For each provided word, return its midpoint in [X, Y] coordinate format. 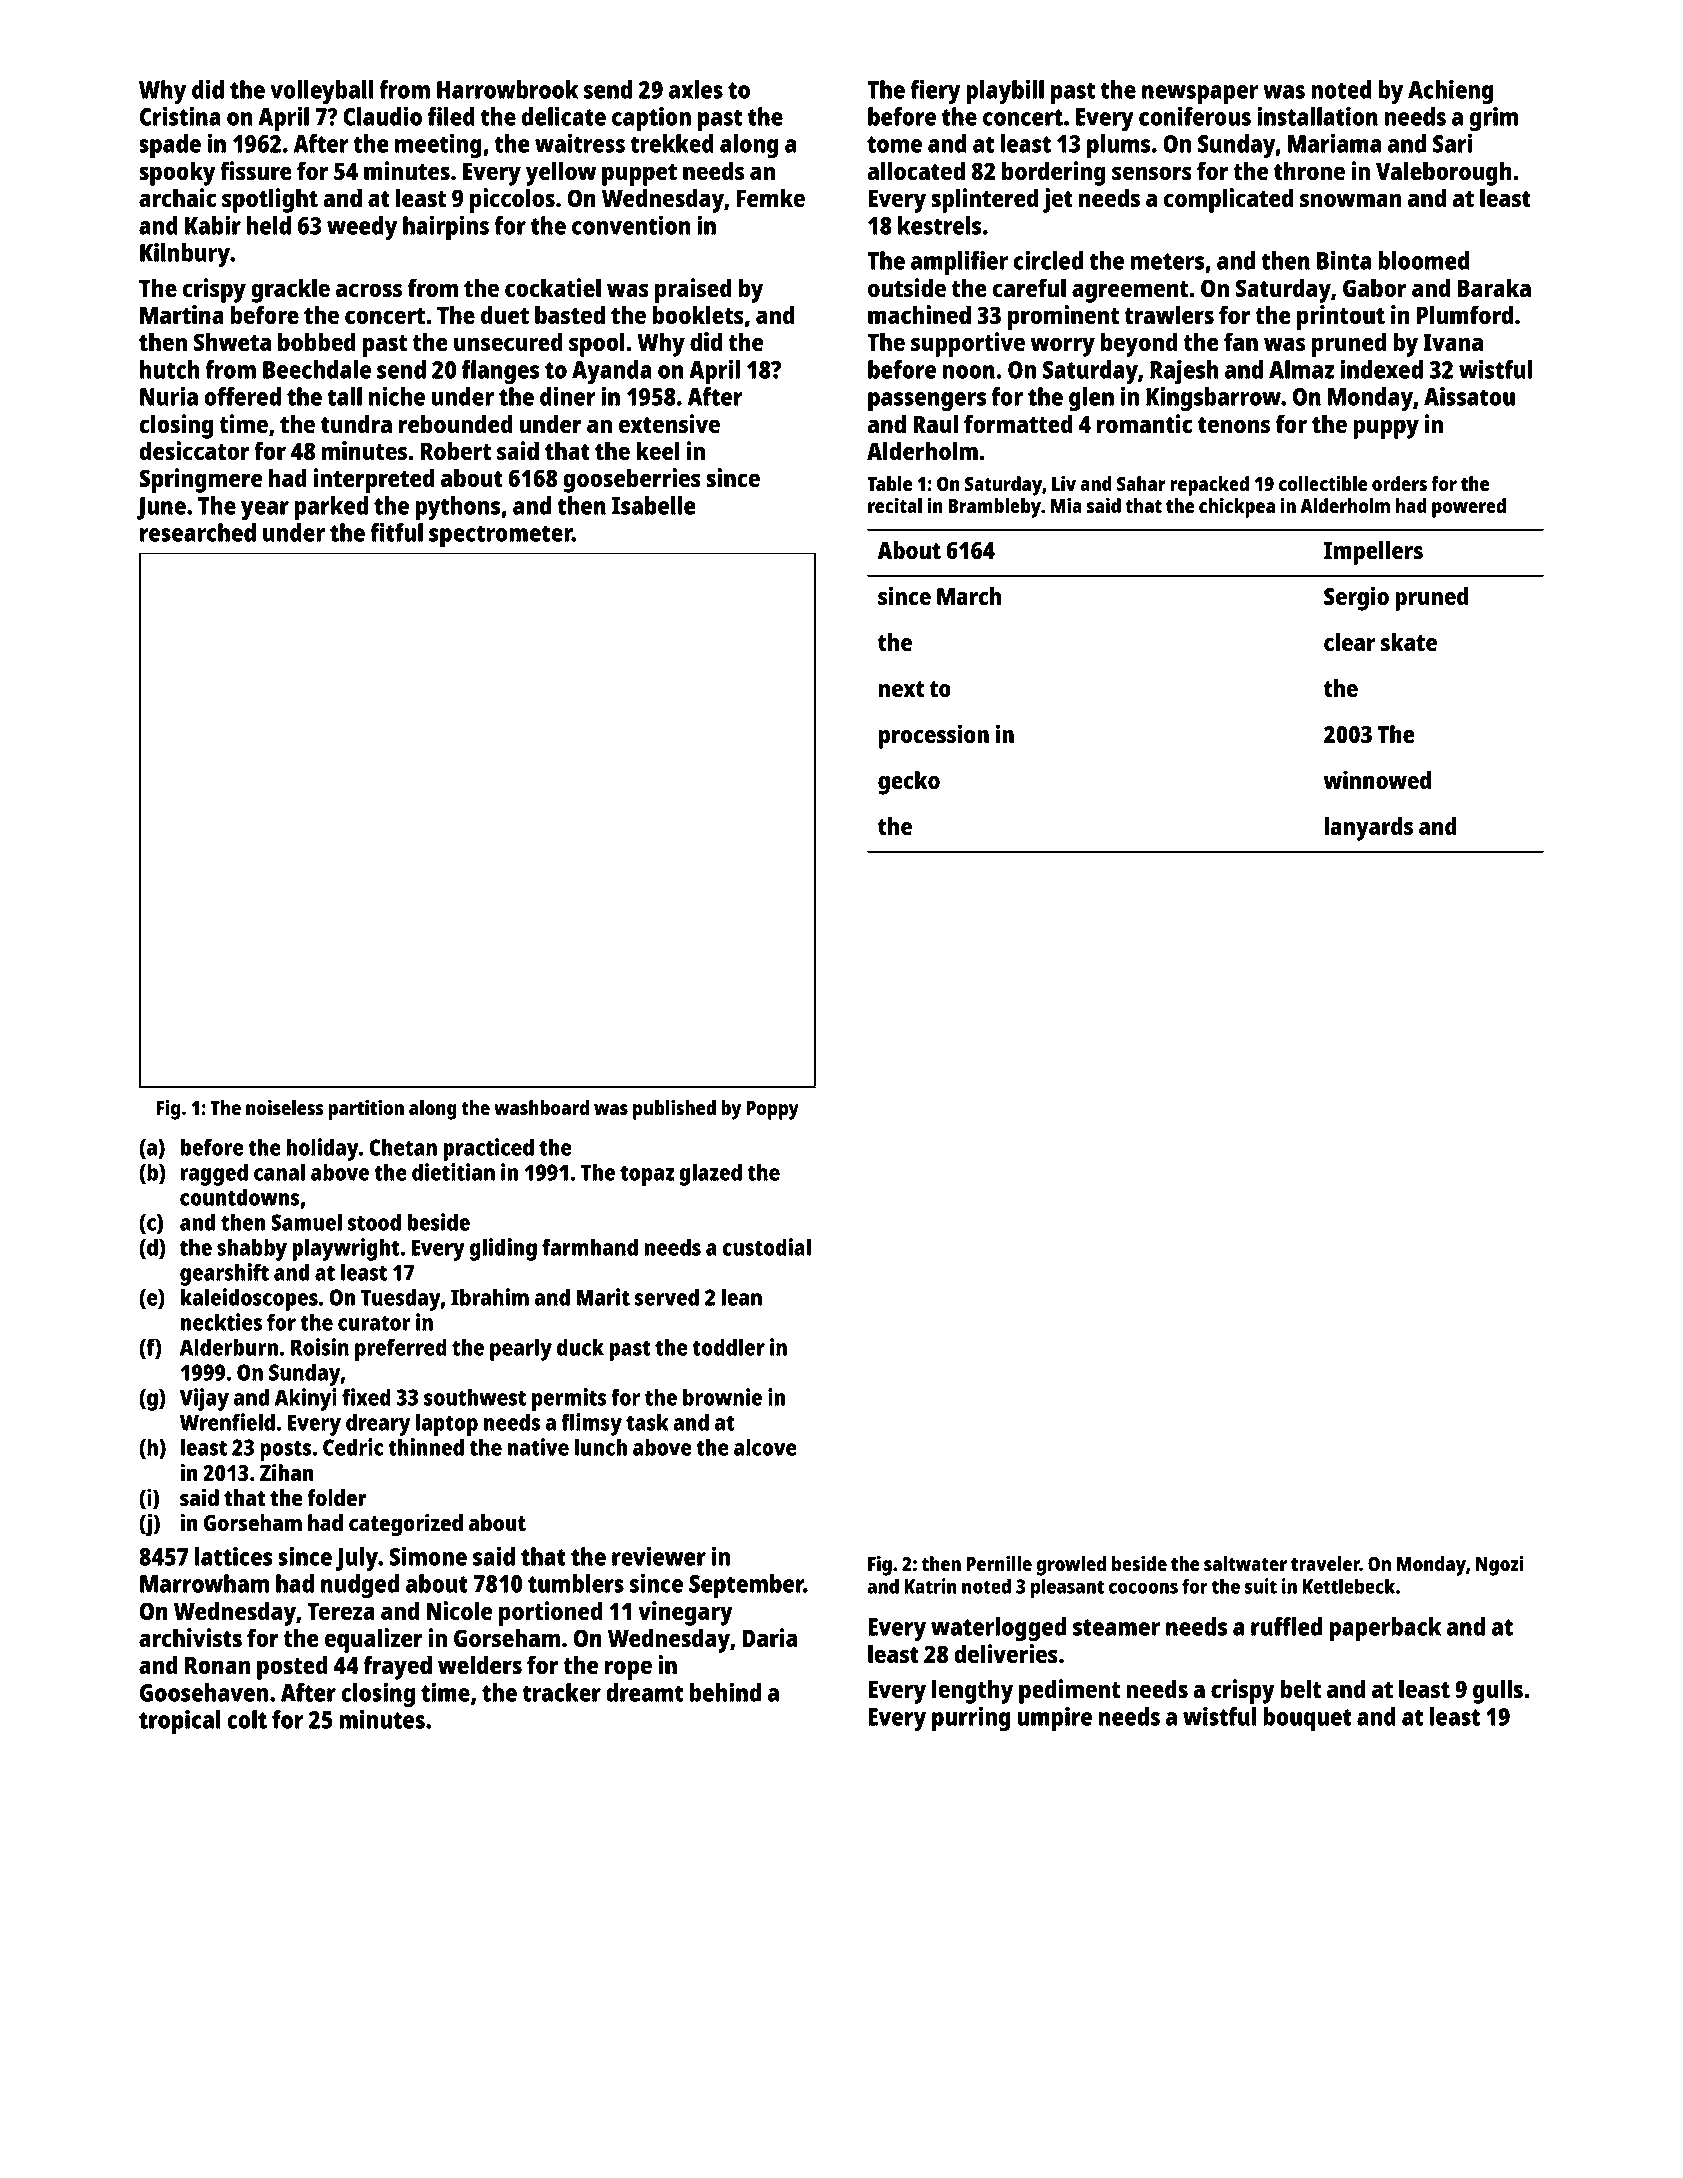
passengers [927, 401]
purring [971, 1718]
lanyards [1368, 829]
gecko [909, 783]
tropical [180, 1721]
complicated [1228, 200]
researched [198, 532]
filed [451, 116]
